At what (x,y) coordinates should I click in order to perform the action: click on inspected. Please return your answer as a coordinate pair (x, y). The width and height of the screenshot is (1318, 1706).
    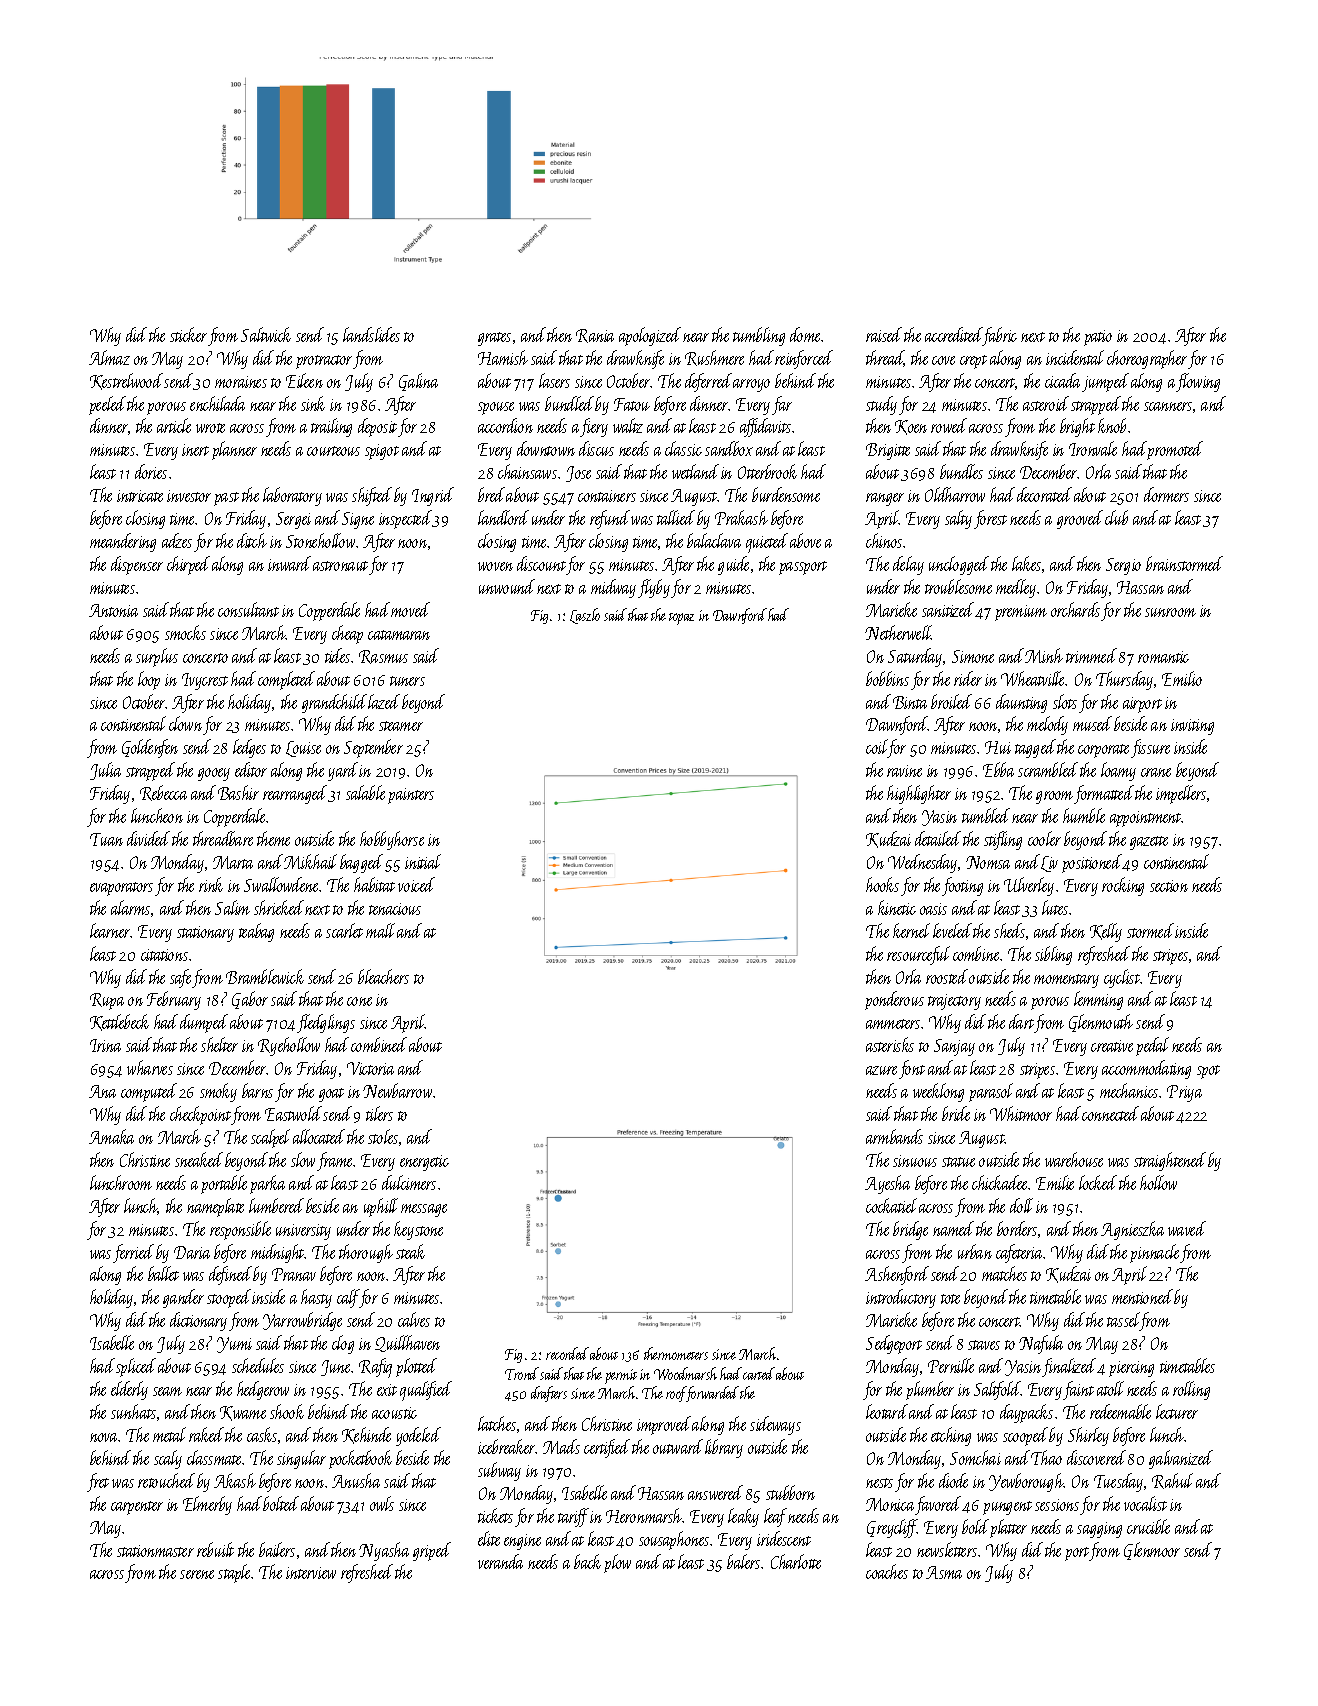
    Looking at the image, I should click on (405, 519).
